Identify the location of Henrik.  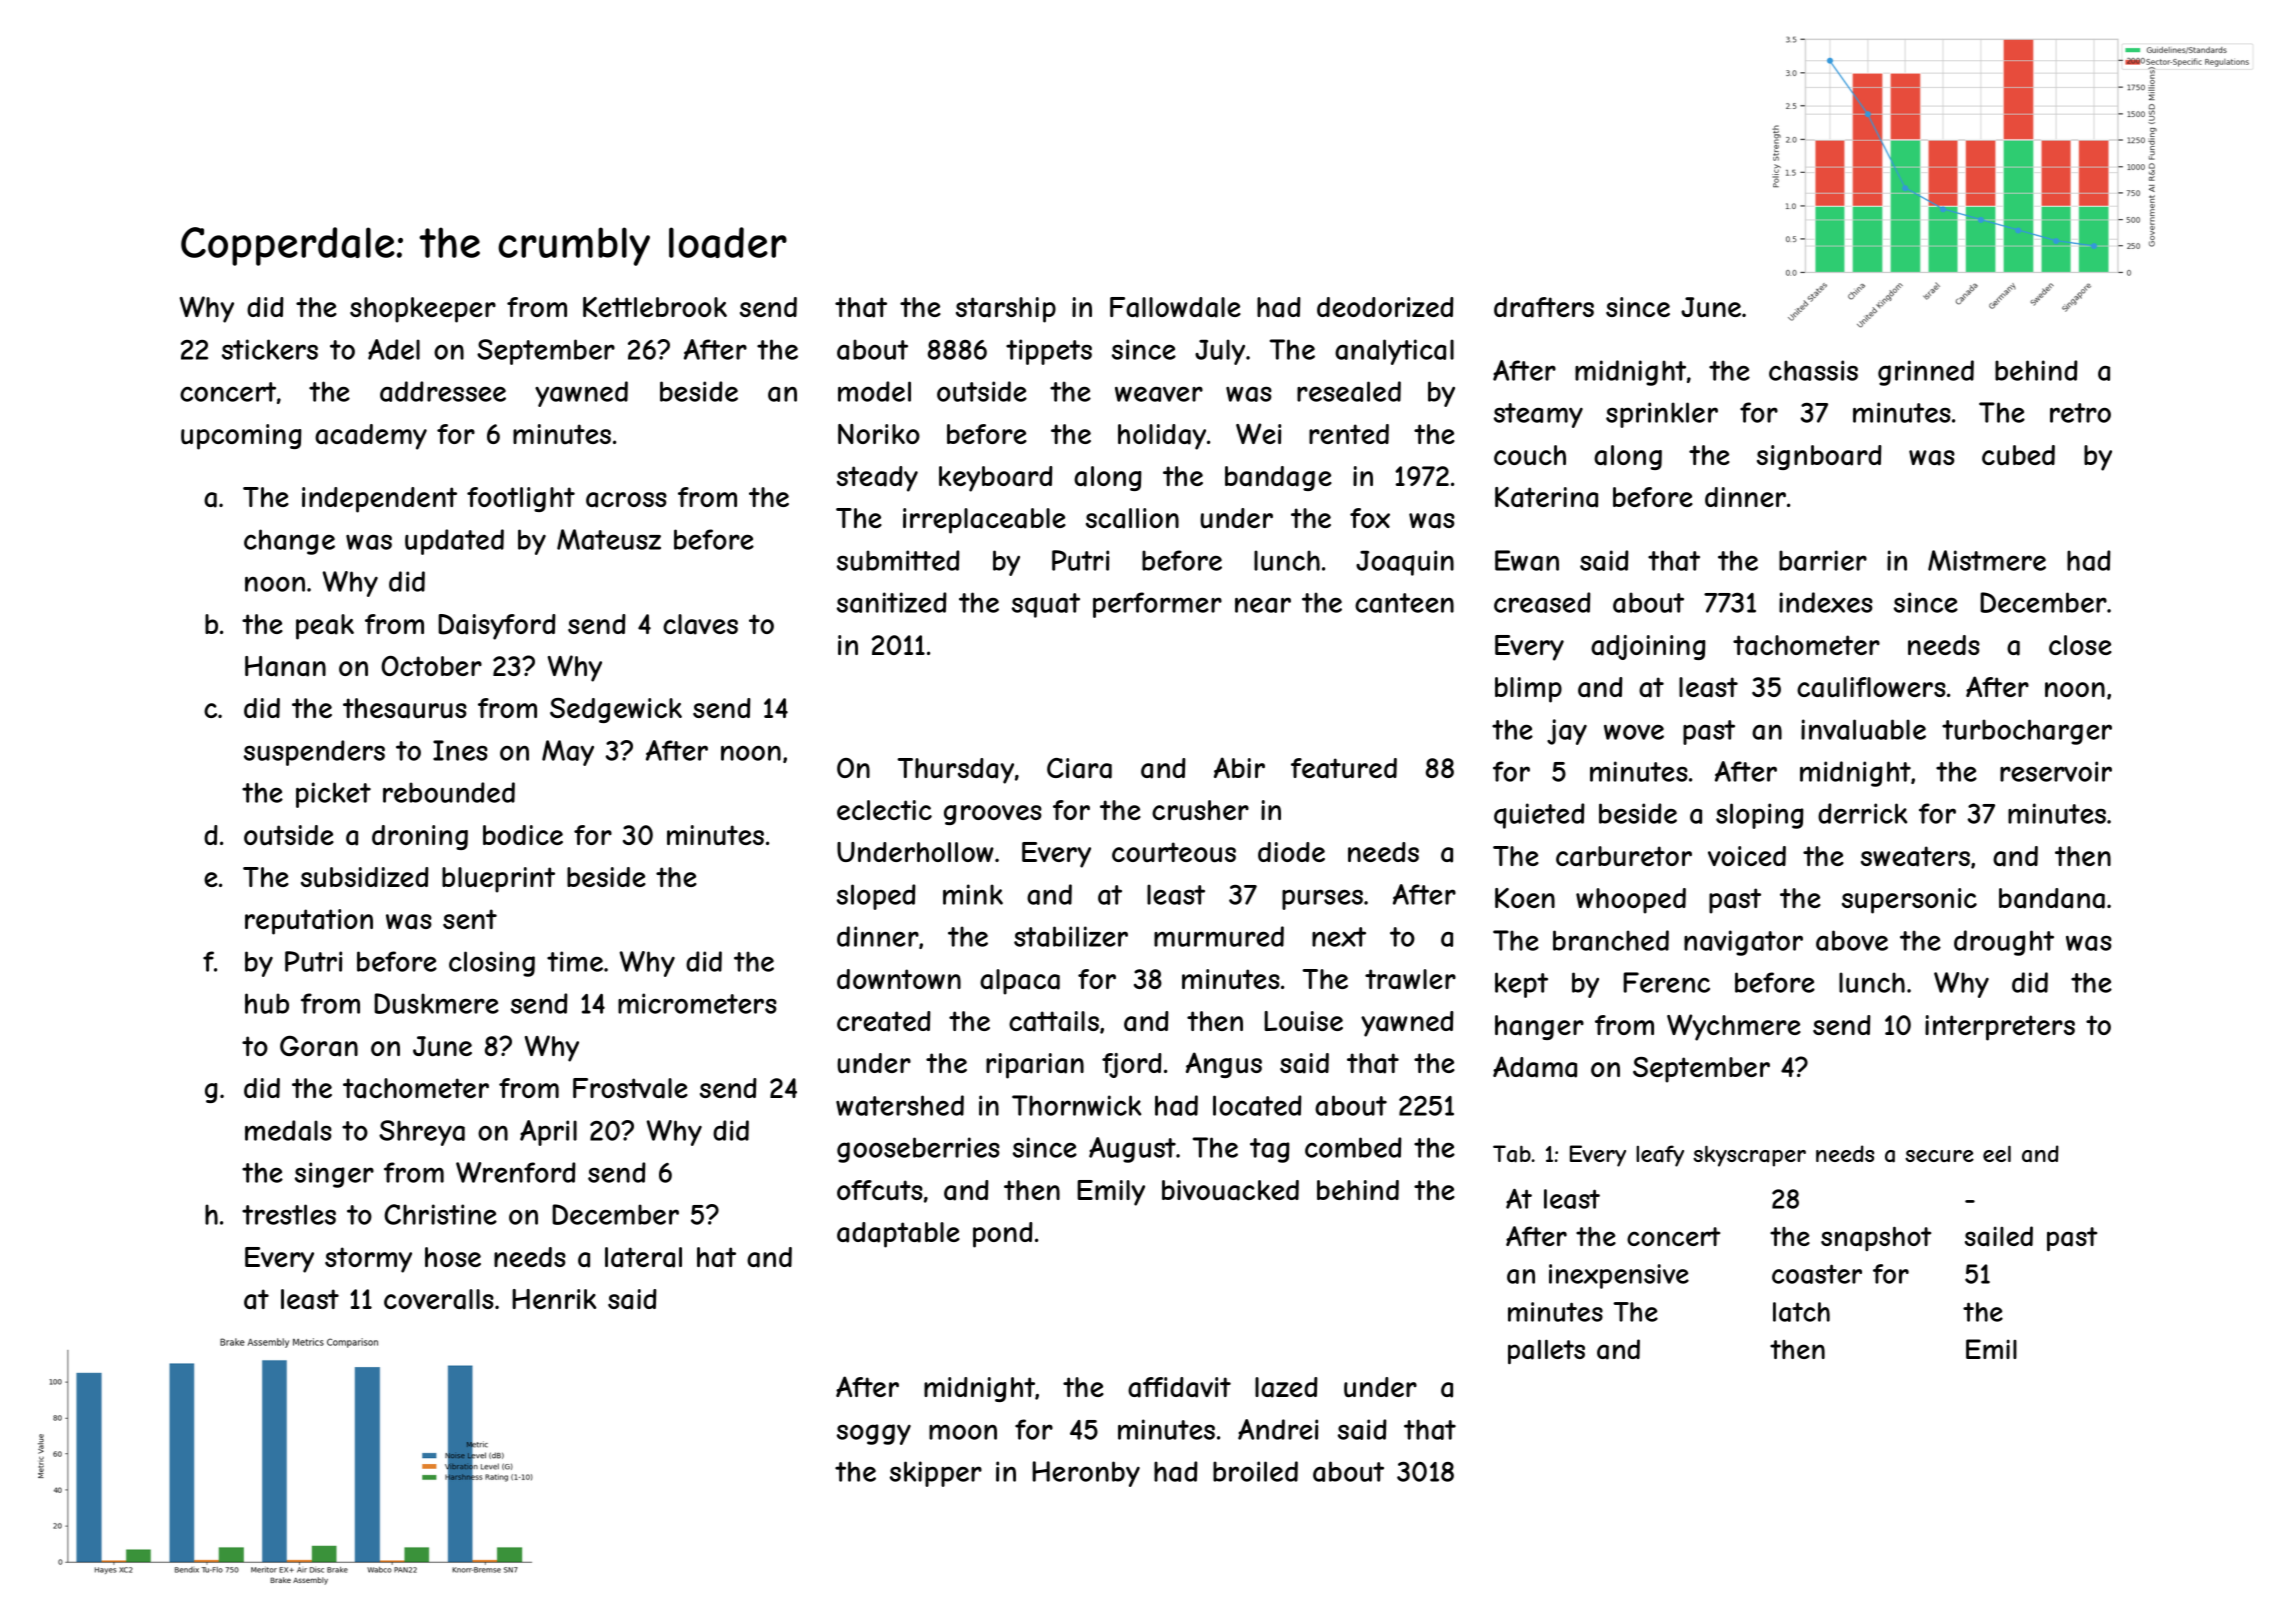
(554, 1299).
